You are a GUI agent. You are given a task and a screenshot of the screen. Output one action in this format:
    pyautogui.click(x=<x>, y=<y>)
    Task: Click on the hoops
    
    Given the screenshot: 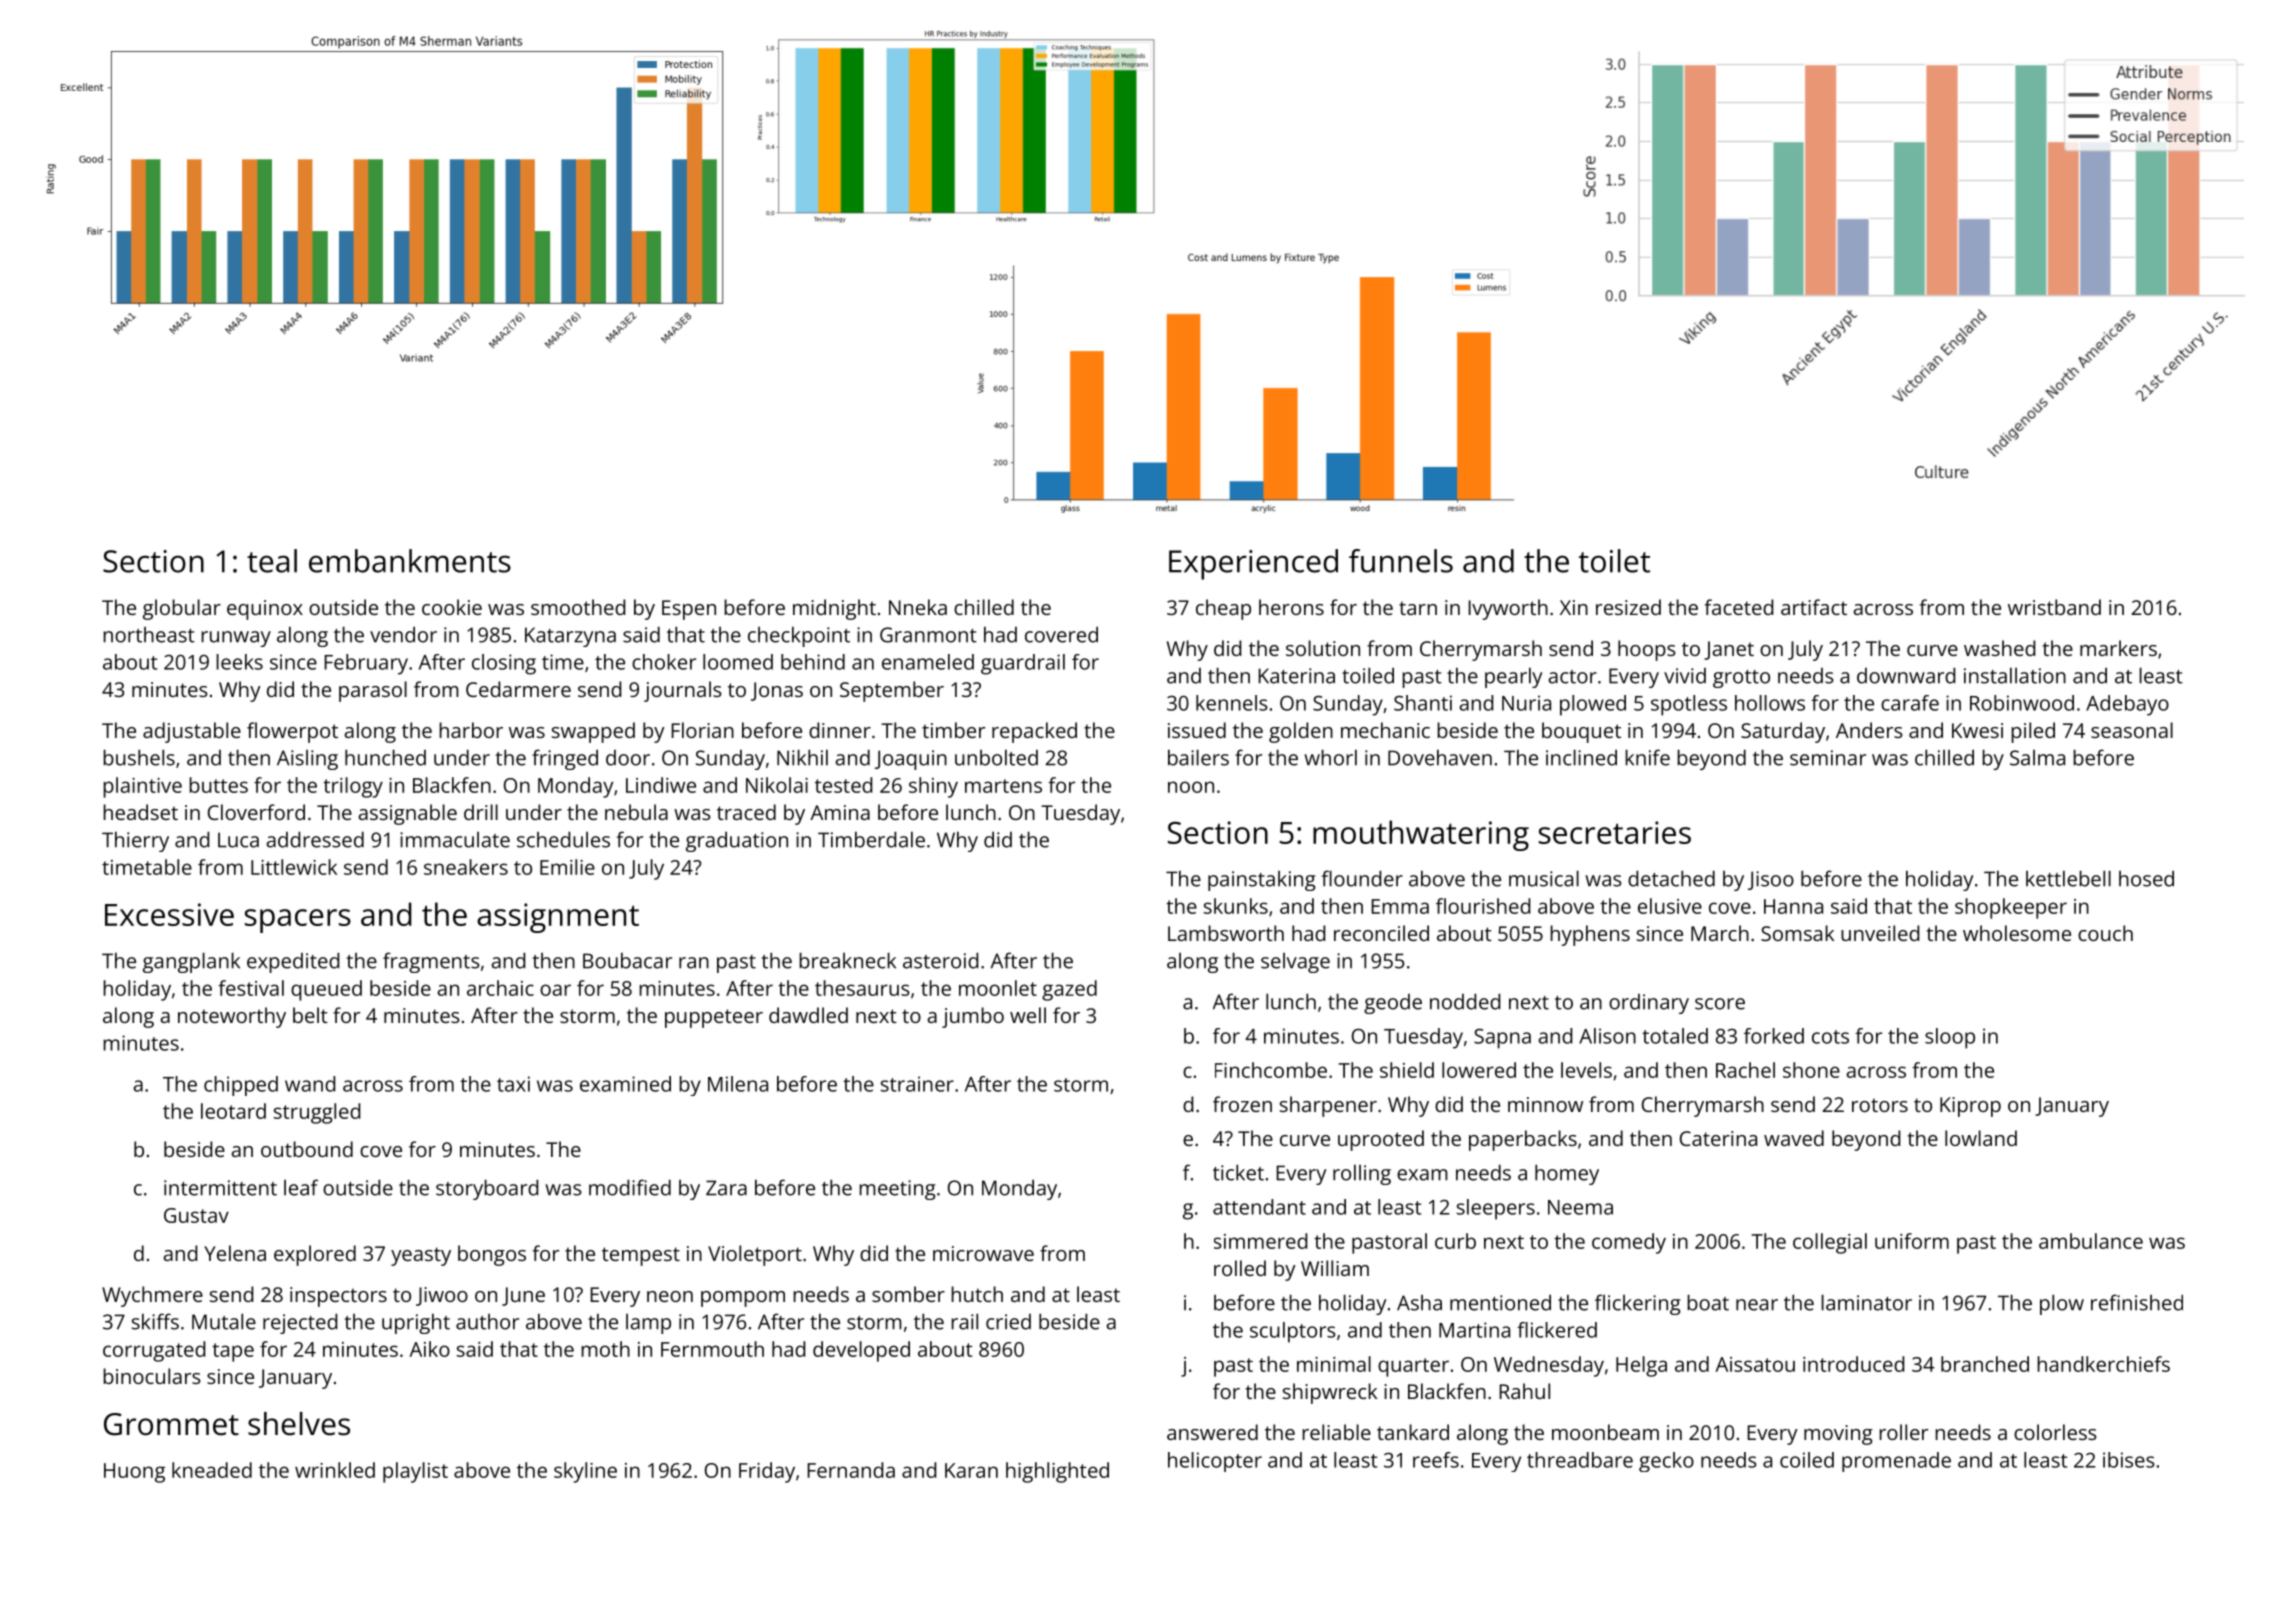 What is the action you would take?
    pyautogui.click(x=1647, y=650)
